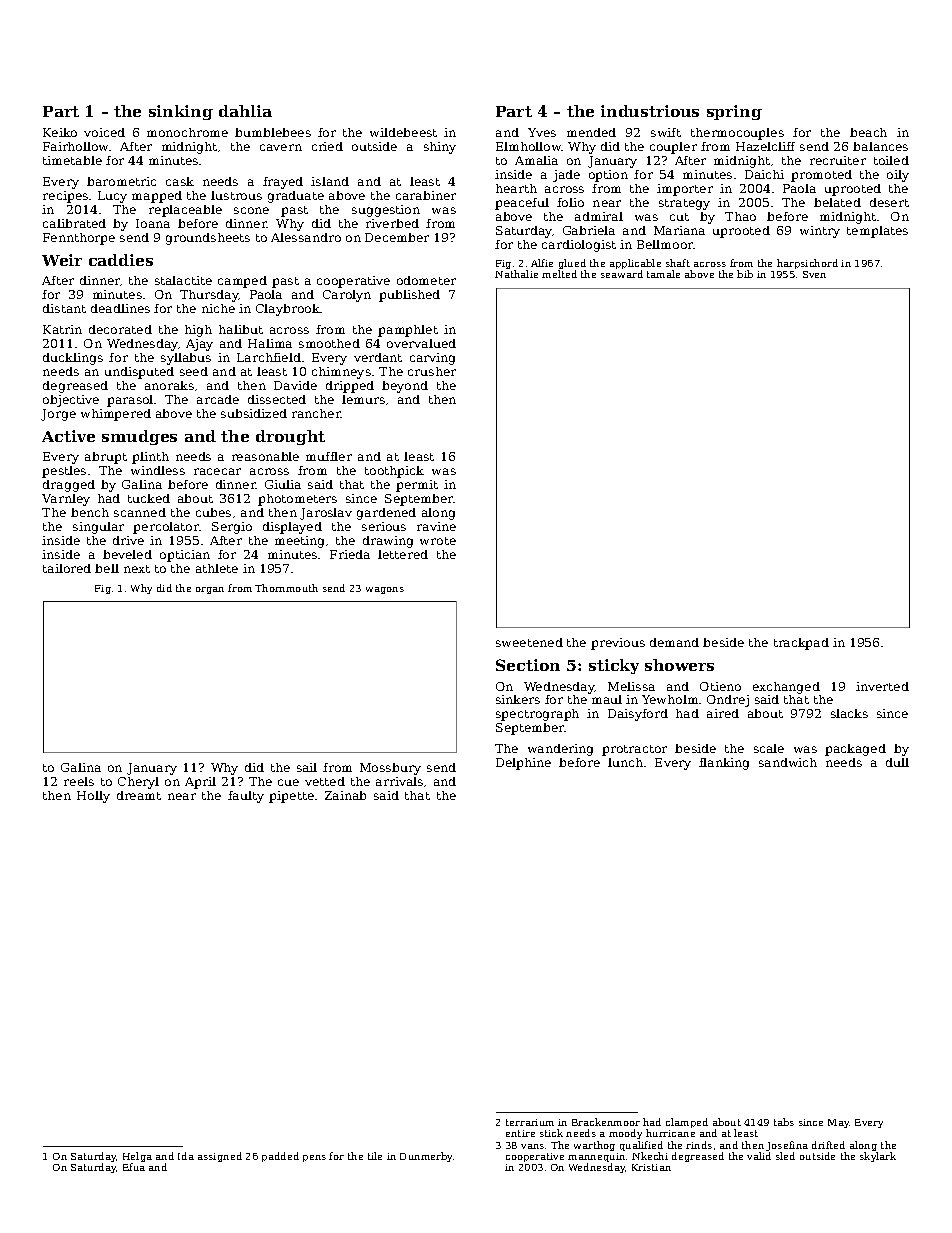 This screenshot has height=1233, width=952. I want to click on showers, so click(679, 665).
